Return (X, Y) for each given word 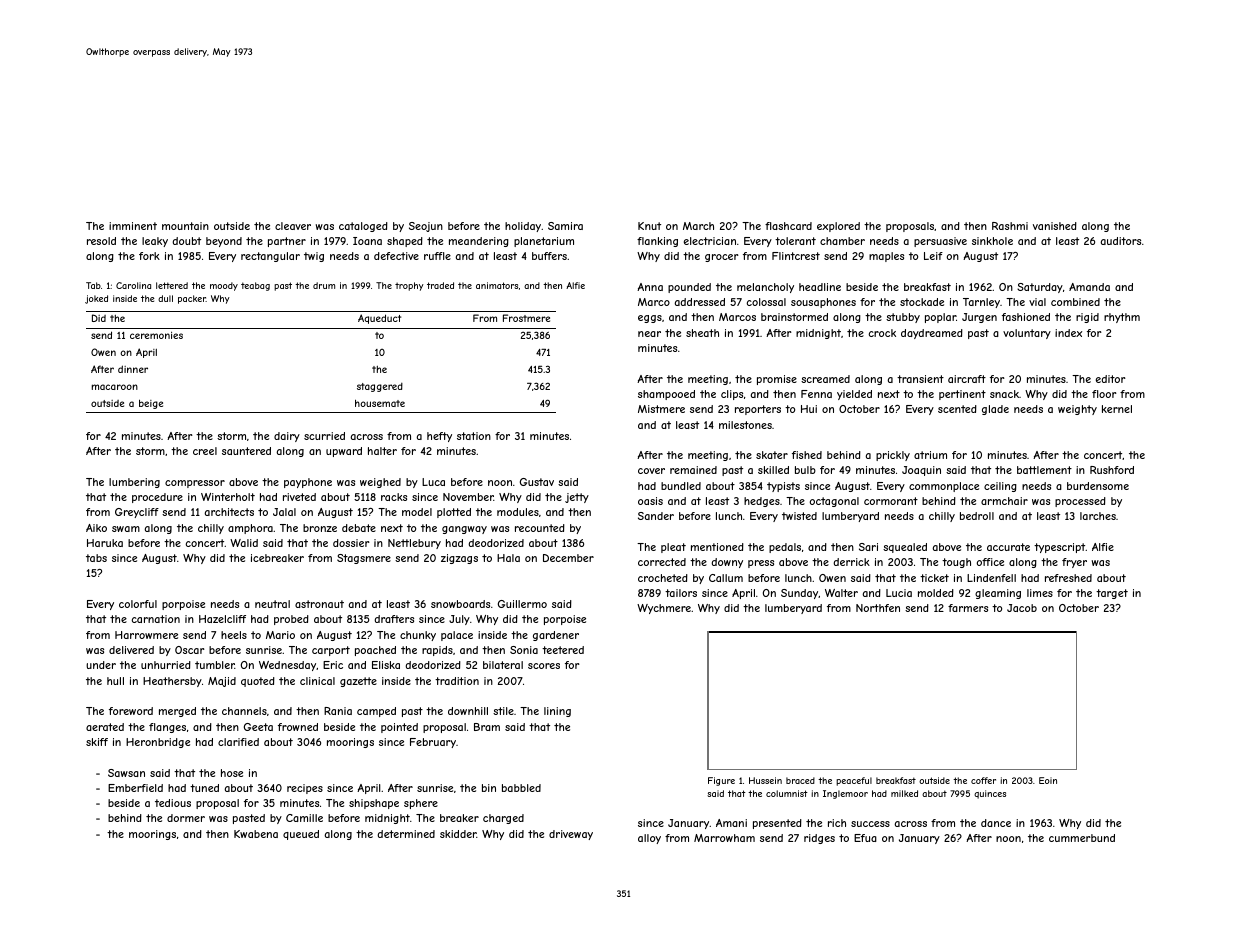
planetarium (544, 242)
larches (1098, 516)
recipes (305, 789)
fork (149, 256)
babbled (521, 788)
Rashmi (1010, 226)
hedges (762, 502)
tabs (96, 558)
